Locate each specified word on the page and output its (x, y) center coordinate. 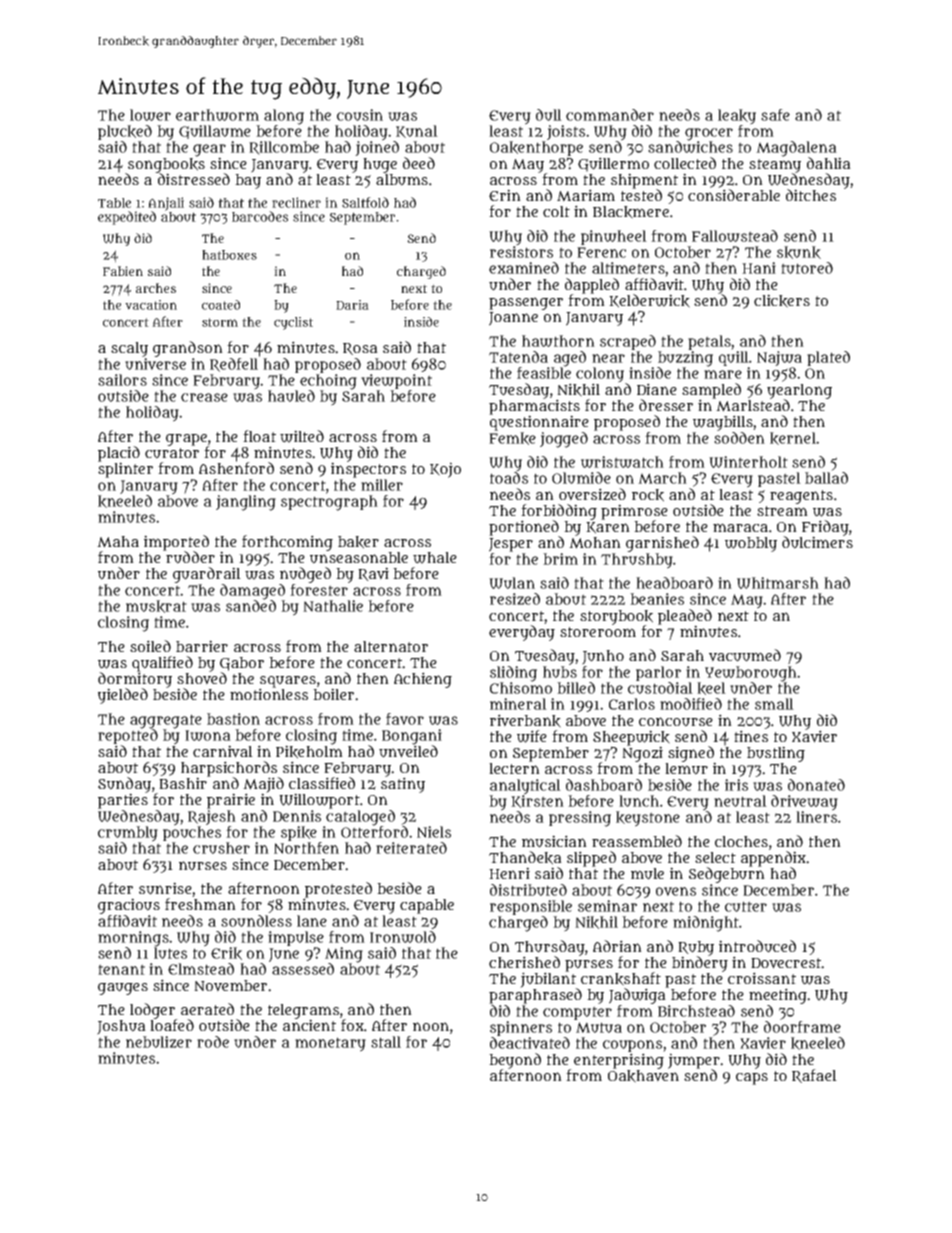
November (230, 986)
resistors (521, 252)
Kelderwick (649, 301)
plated (828, 358)
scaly (129, 349)
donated (816, 785)
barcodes (260, 216)
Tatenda (518, 357)
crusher (221, 848)
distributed (528, 890)
